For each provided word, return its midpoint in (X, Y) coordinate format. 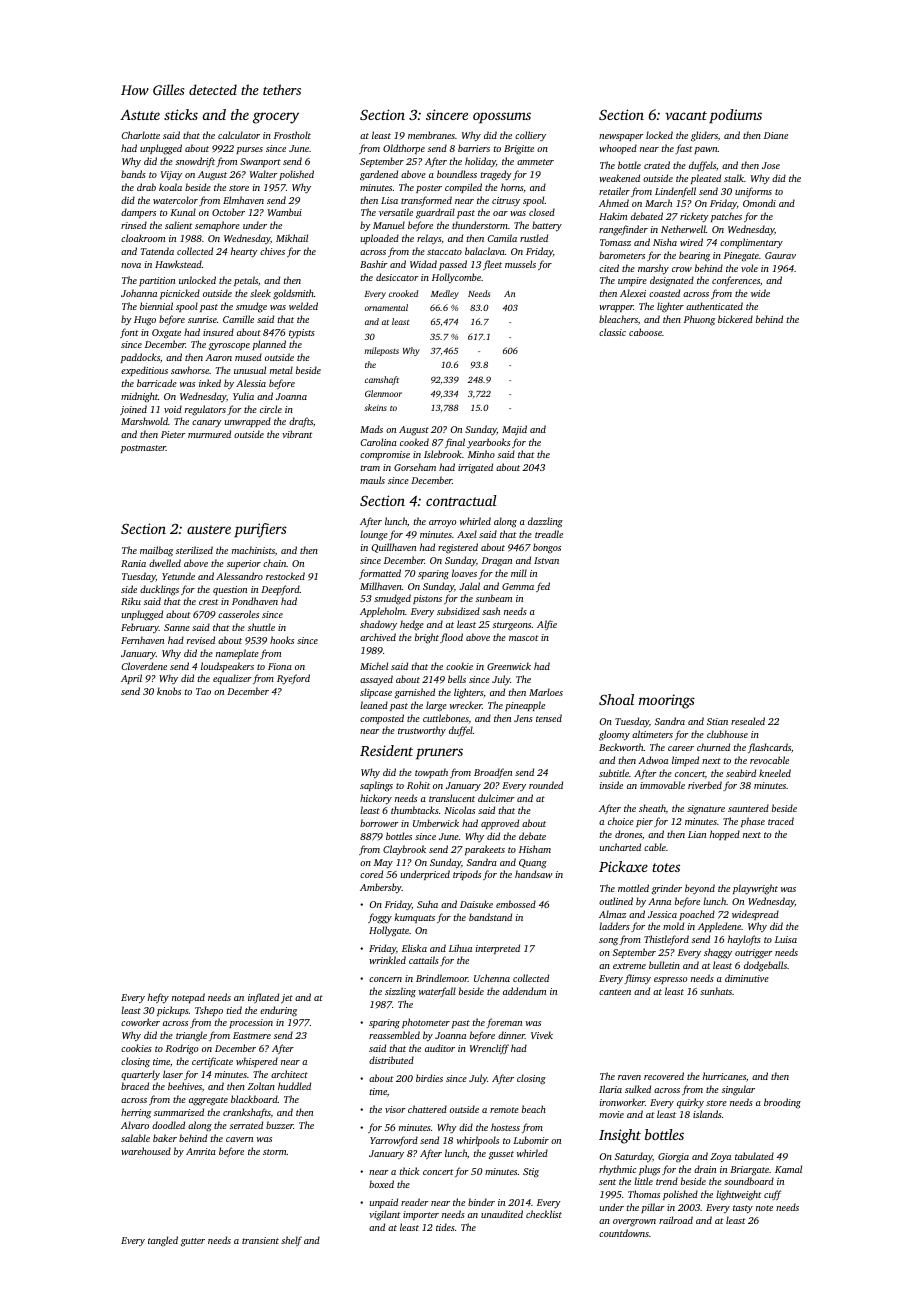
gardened (379, 175)
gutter (193, 1242)
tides (445, 1227)
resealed (748, 721)
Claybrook (404, 850)
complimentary (751, 243)
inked (210, 383)
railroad (676, 1220)
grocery (276, 118)
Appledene (719, 927)
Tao (203, 691)
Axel (467, 534)
